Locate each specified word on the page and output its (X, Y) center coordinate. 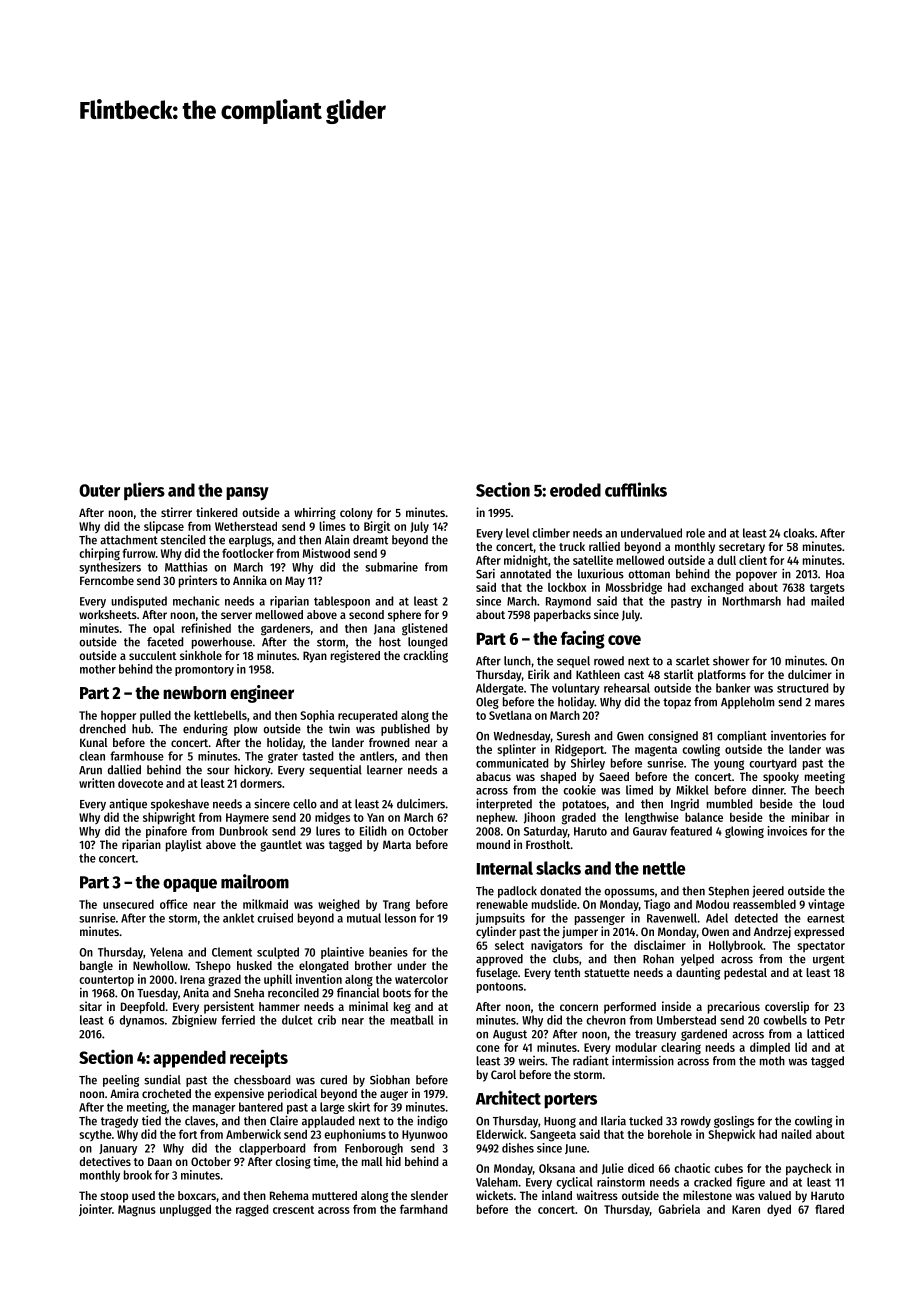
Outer (99, 490)
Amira (124, 1093)
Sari (485, 574)
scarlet (693, 661)
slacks (558, 868)
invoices (787, 831)
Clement (232, 952)
